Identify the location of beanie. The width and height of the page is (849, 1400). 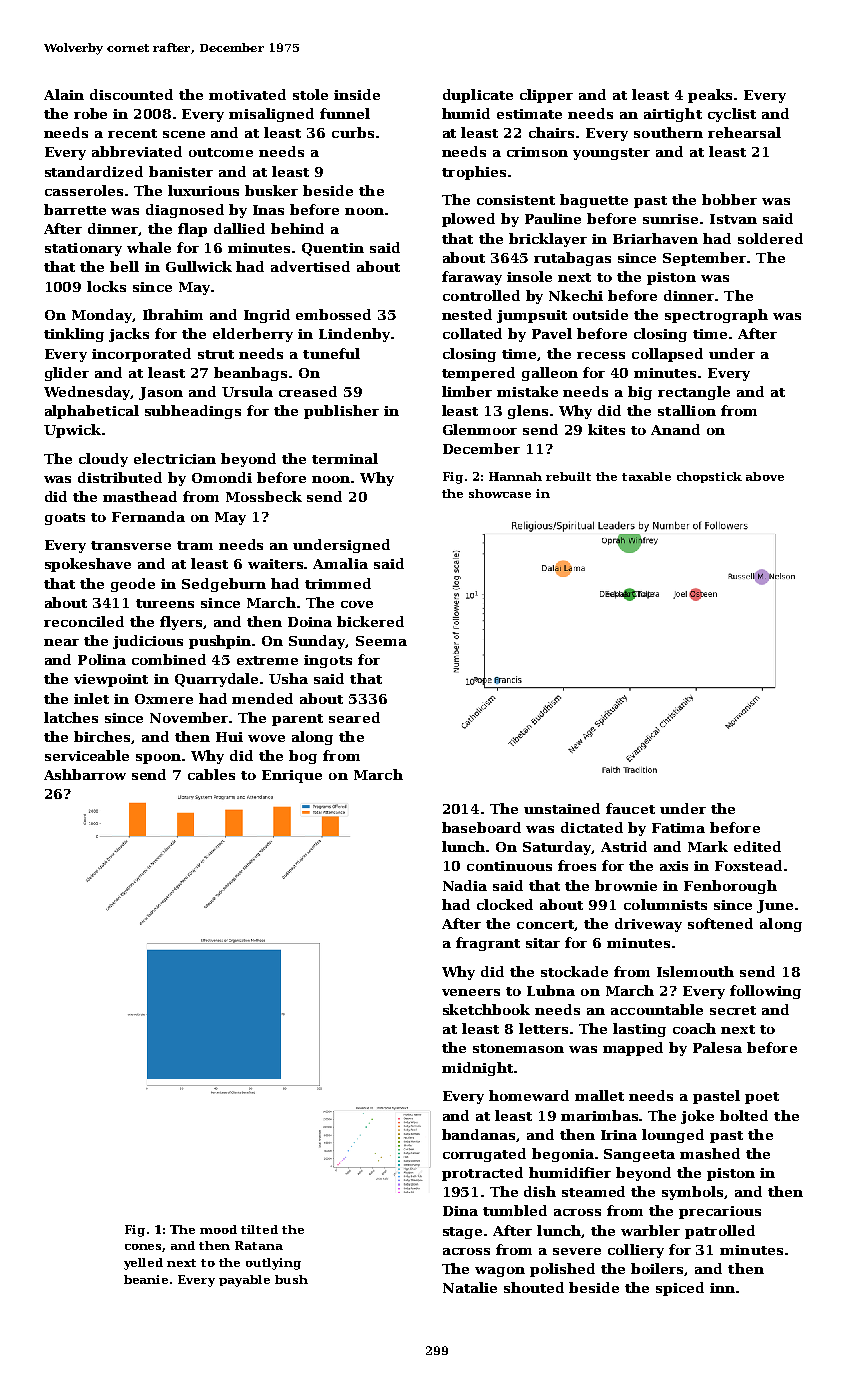
(146, 1279).
